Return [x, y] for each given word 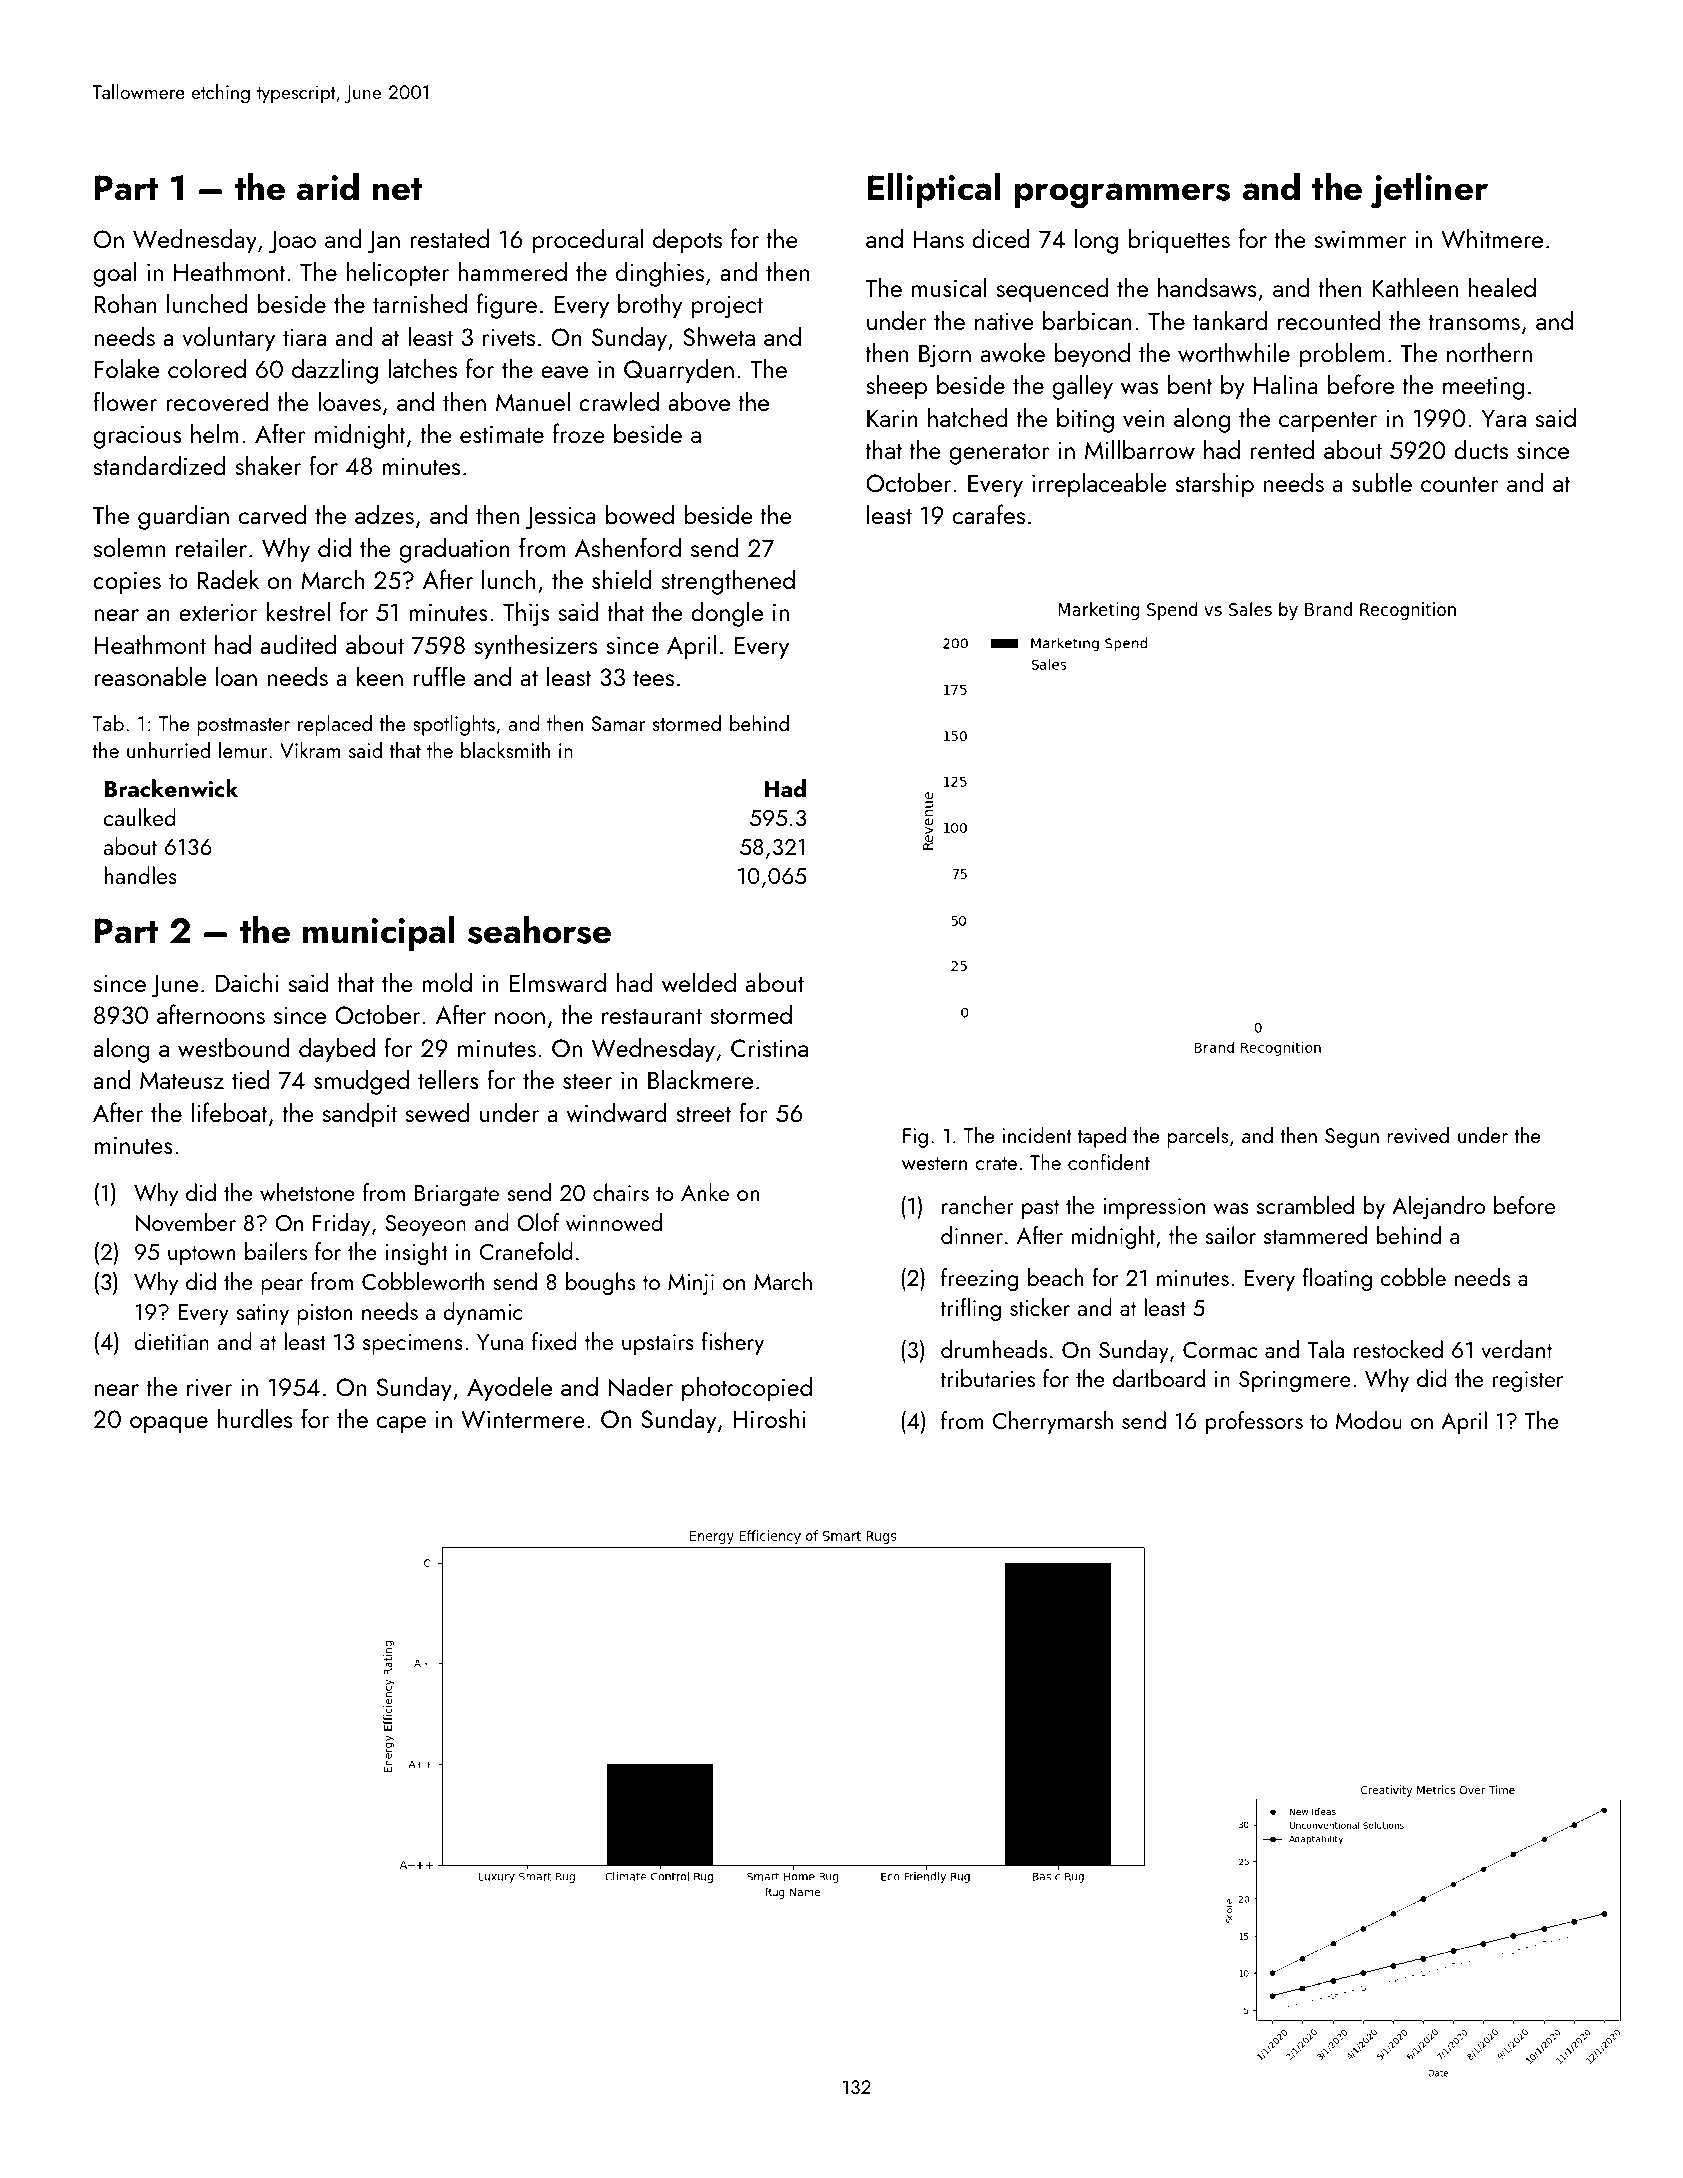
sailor [1231, 1235]
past [1040, 1209]
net [397, 189]
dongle [727, 614]
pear [282, 1287]
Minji [691, 1284]
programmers [1122, 196]
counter [1460, 484]
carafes [989, 514]
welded [699, 982]
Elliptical [934, 190]
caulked [139, 817]
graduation [454, 550]
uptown [201, 1255]
